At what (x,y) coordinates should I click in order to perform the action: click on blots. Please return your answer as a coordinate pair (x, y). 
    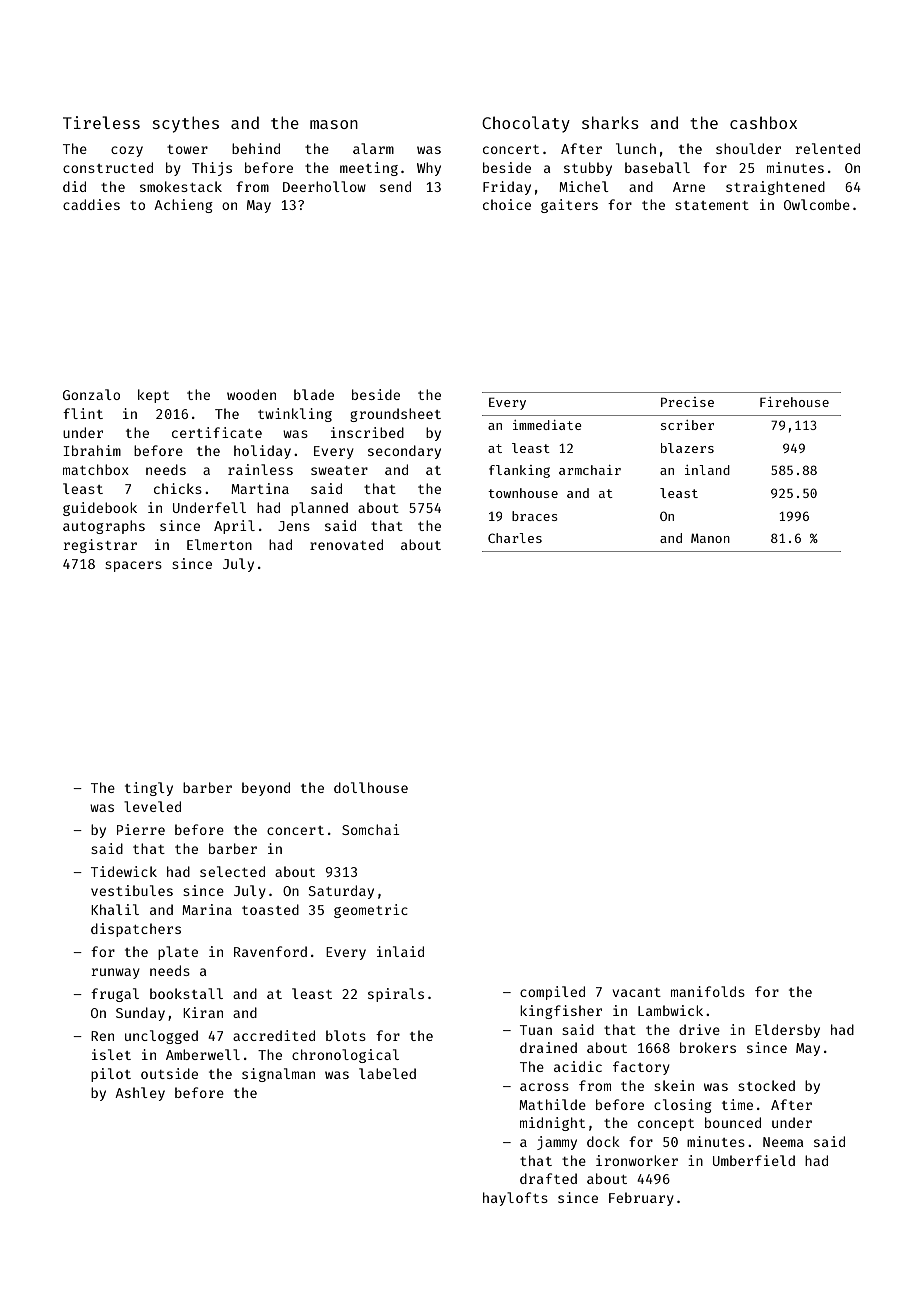
    Looking at the image, I should click on (346, 1035).
